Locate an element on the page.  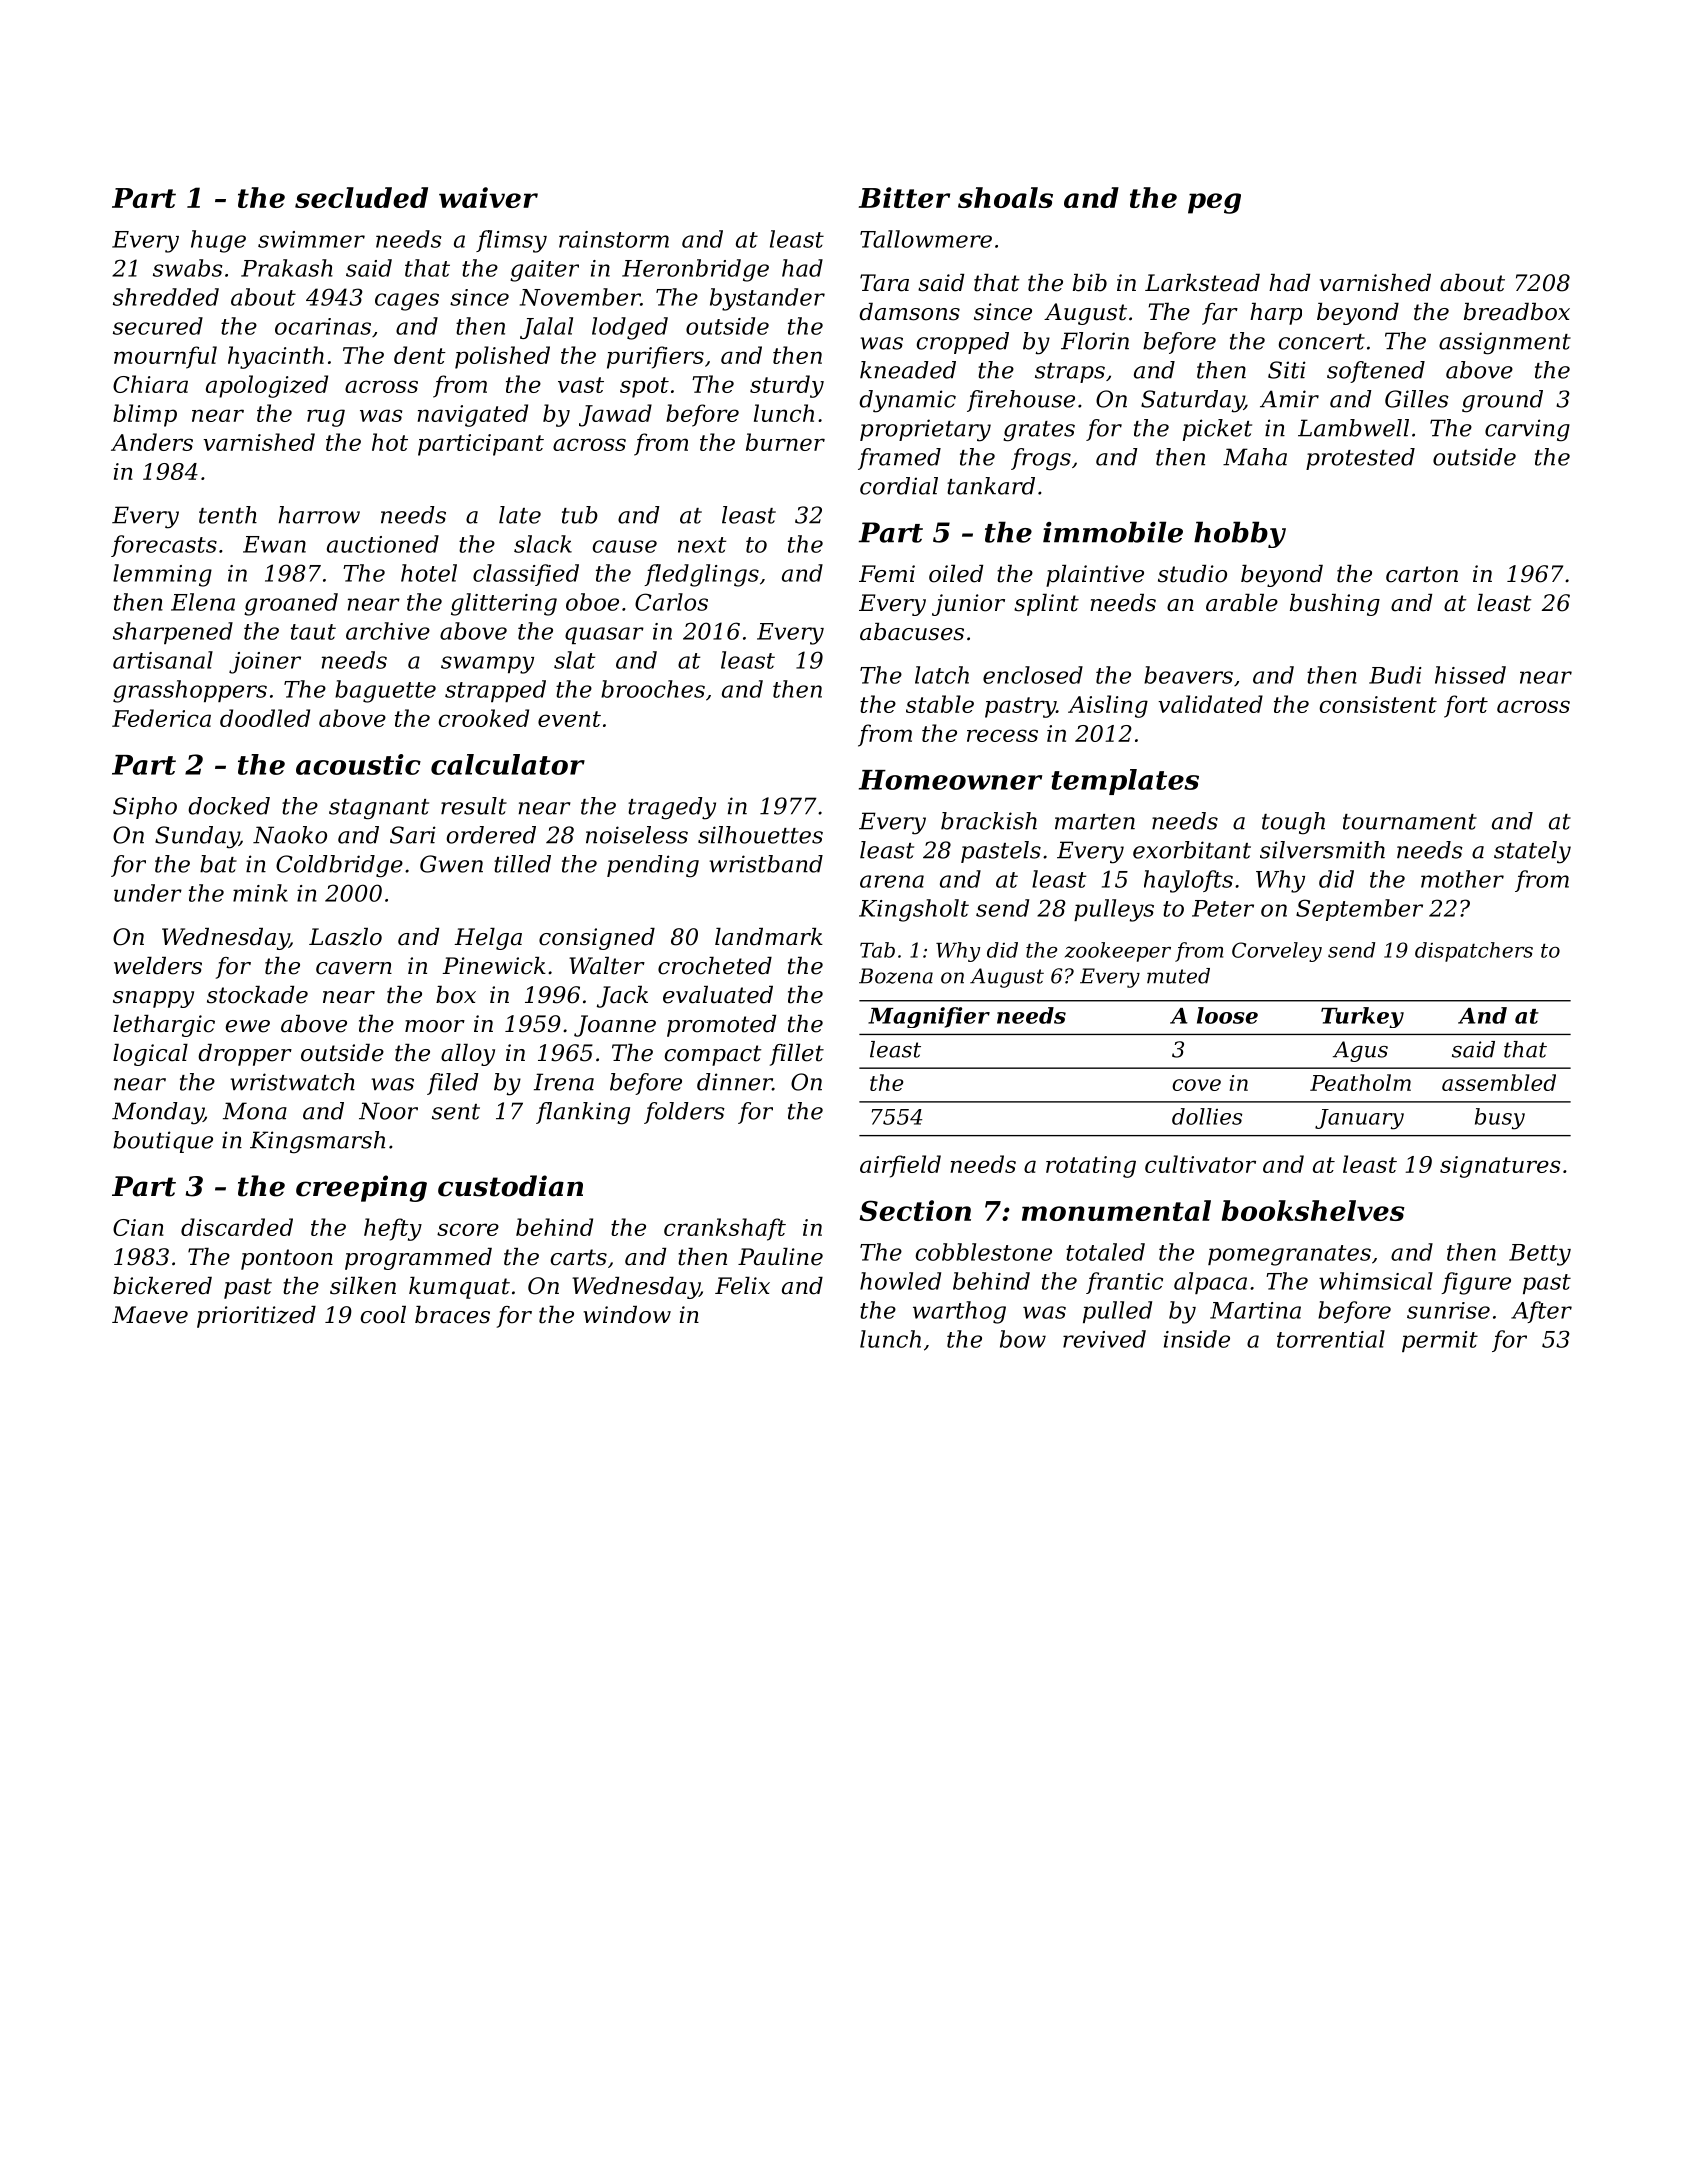
shredded is located at coordinates (166, 297).
